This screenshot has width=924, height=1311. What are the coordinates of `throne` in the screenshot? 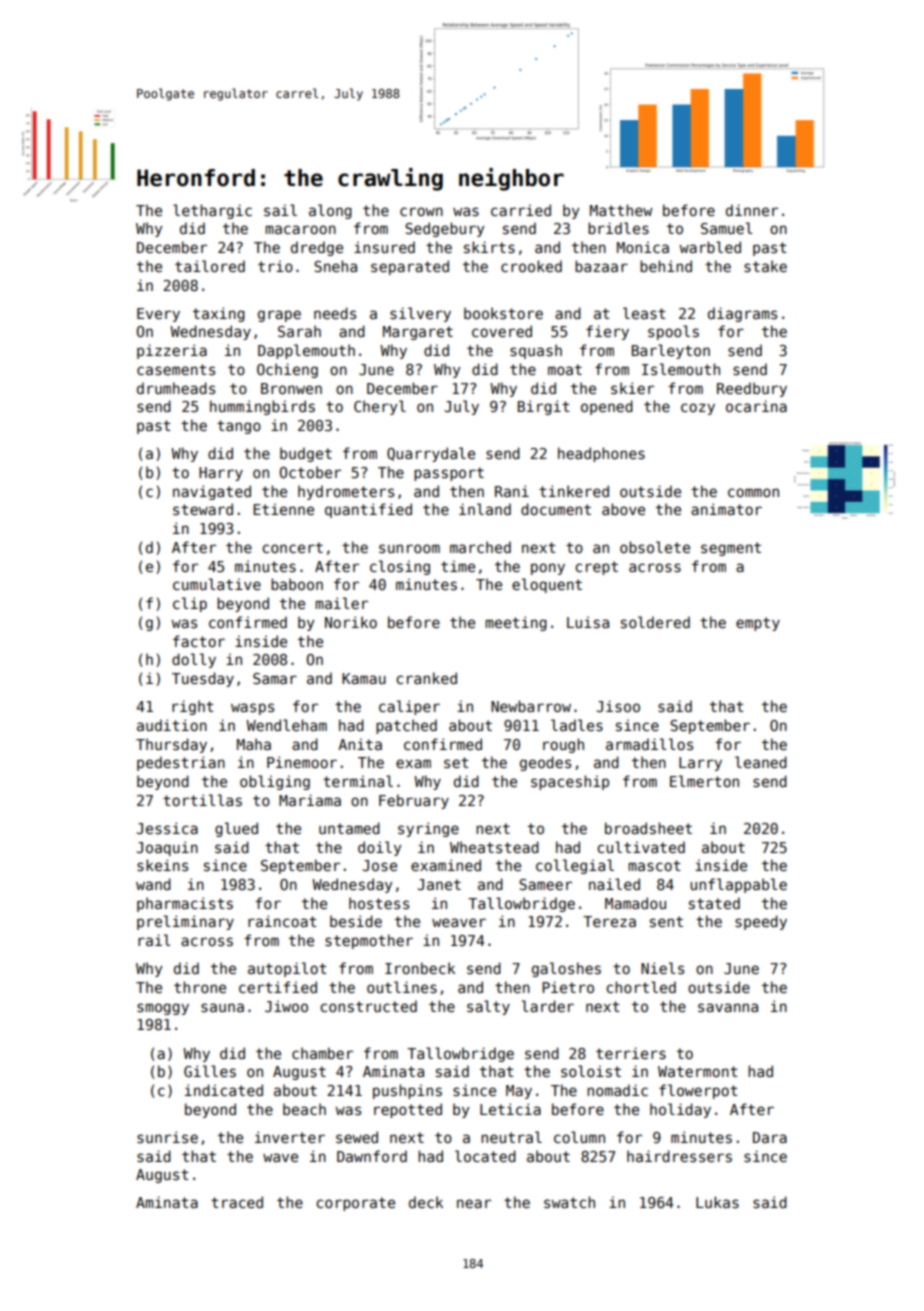 It's located at (200, 987).
